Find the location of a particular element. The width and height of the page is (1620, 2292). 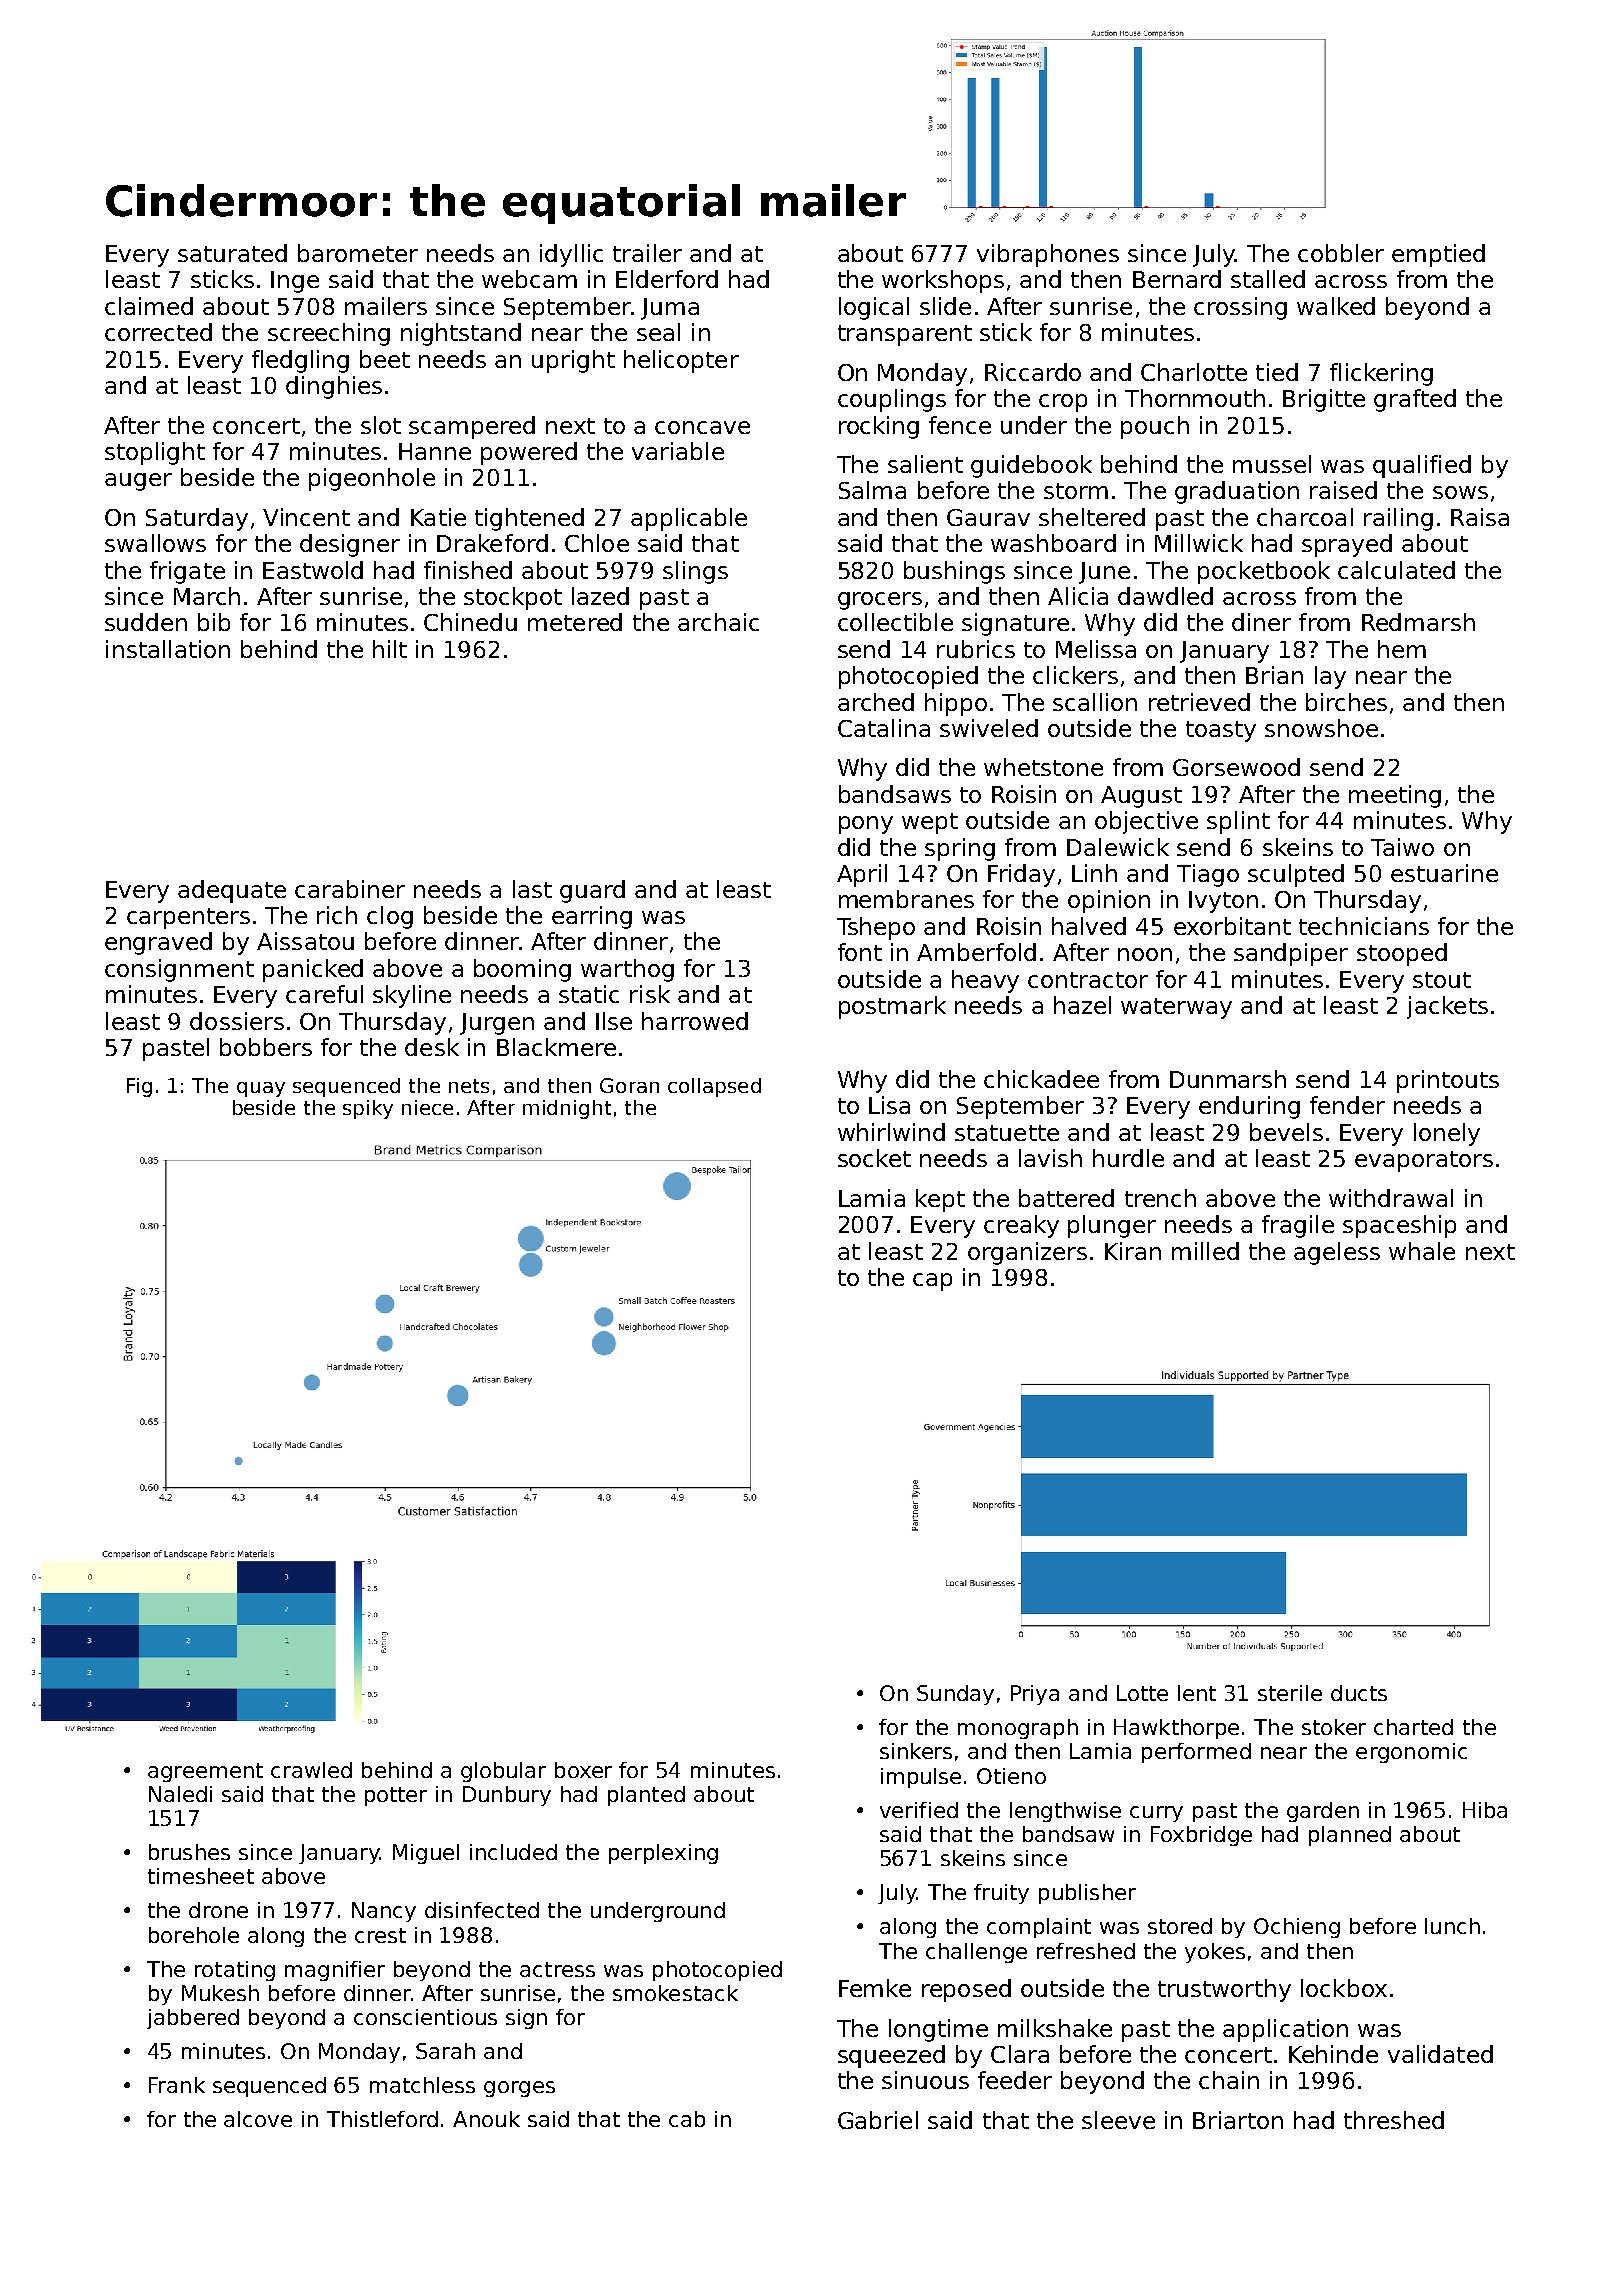

quay is located at coordinates (261, 1089).
